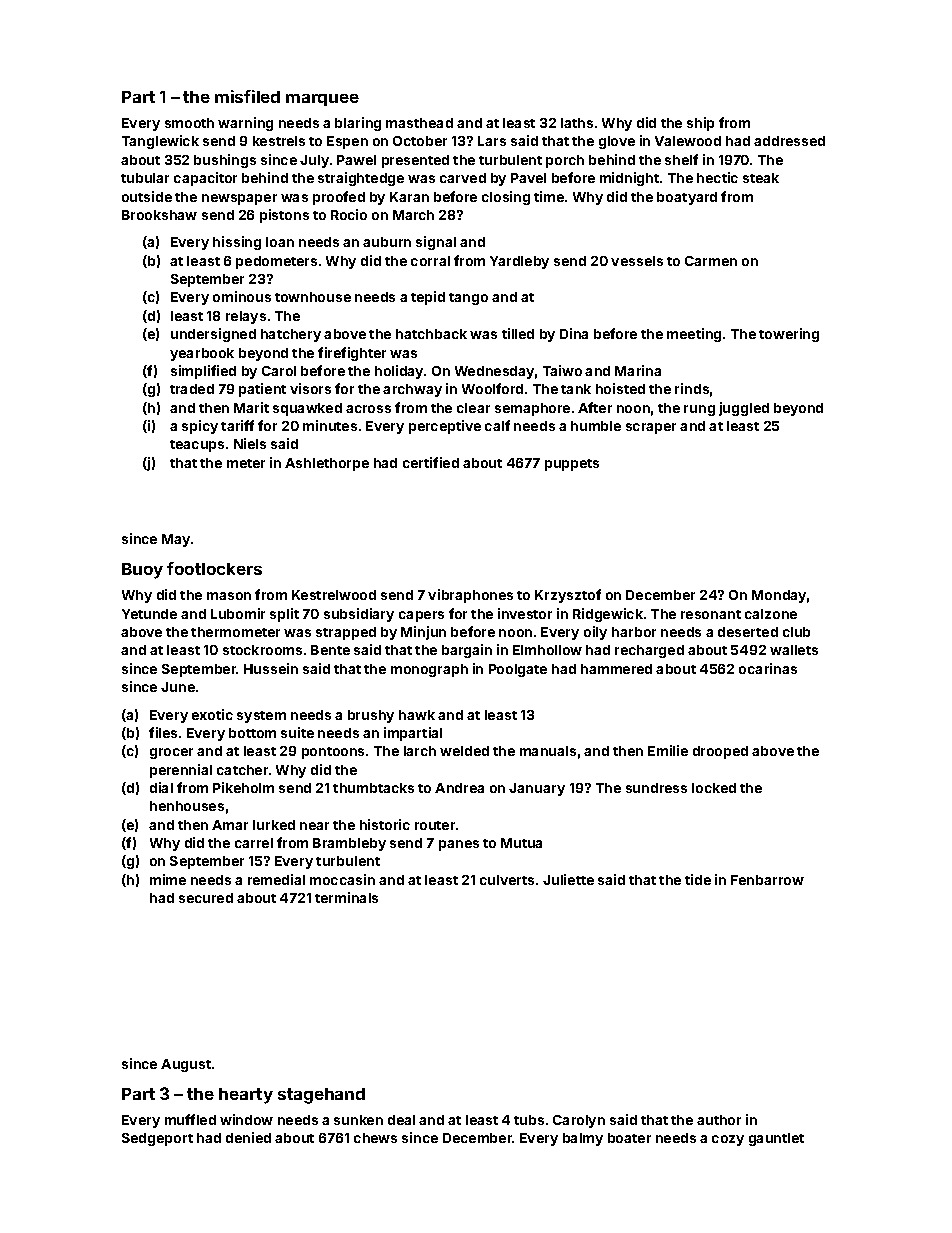  I want to click on terminals, so click(346, 897).
